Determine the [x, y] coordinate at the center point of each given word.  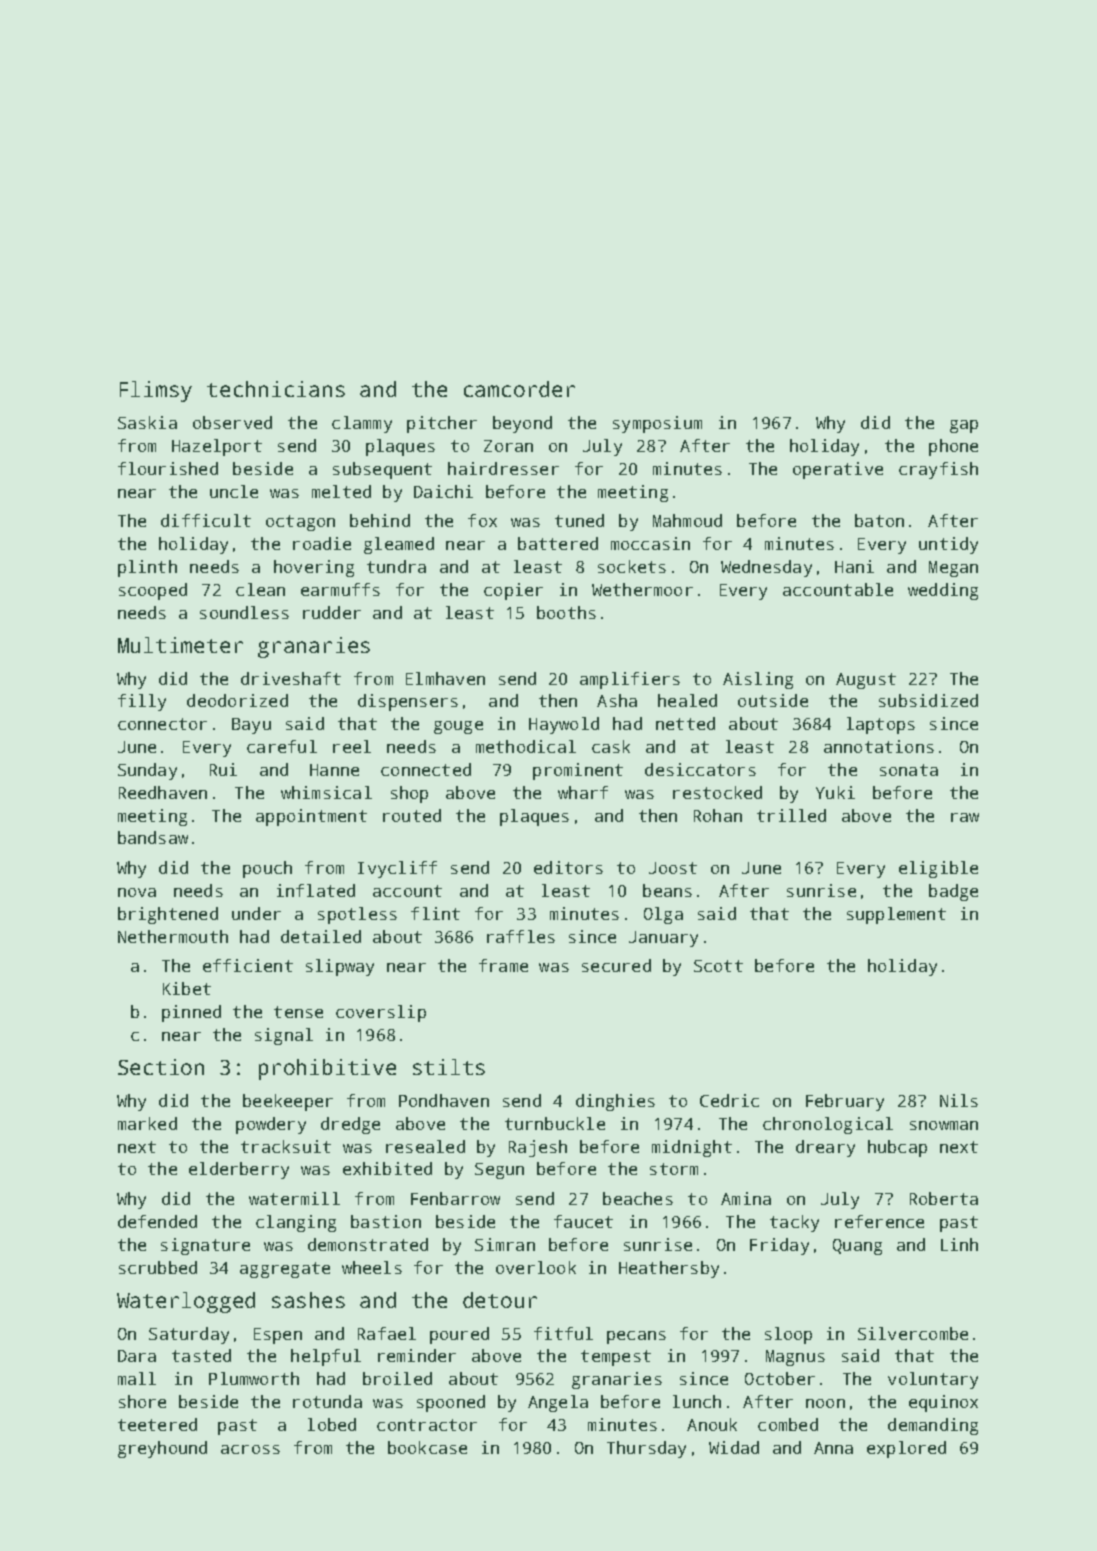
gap [964, 426]
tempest [616, 1358]
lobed [332, 1424]
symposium [657, 424]
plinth [147, 568]
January [663, 939]
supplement [896, 915]
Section [161, 1067]
